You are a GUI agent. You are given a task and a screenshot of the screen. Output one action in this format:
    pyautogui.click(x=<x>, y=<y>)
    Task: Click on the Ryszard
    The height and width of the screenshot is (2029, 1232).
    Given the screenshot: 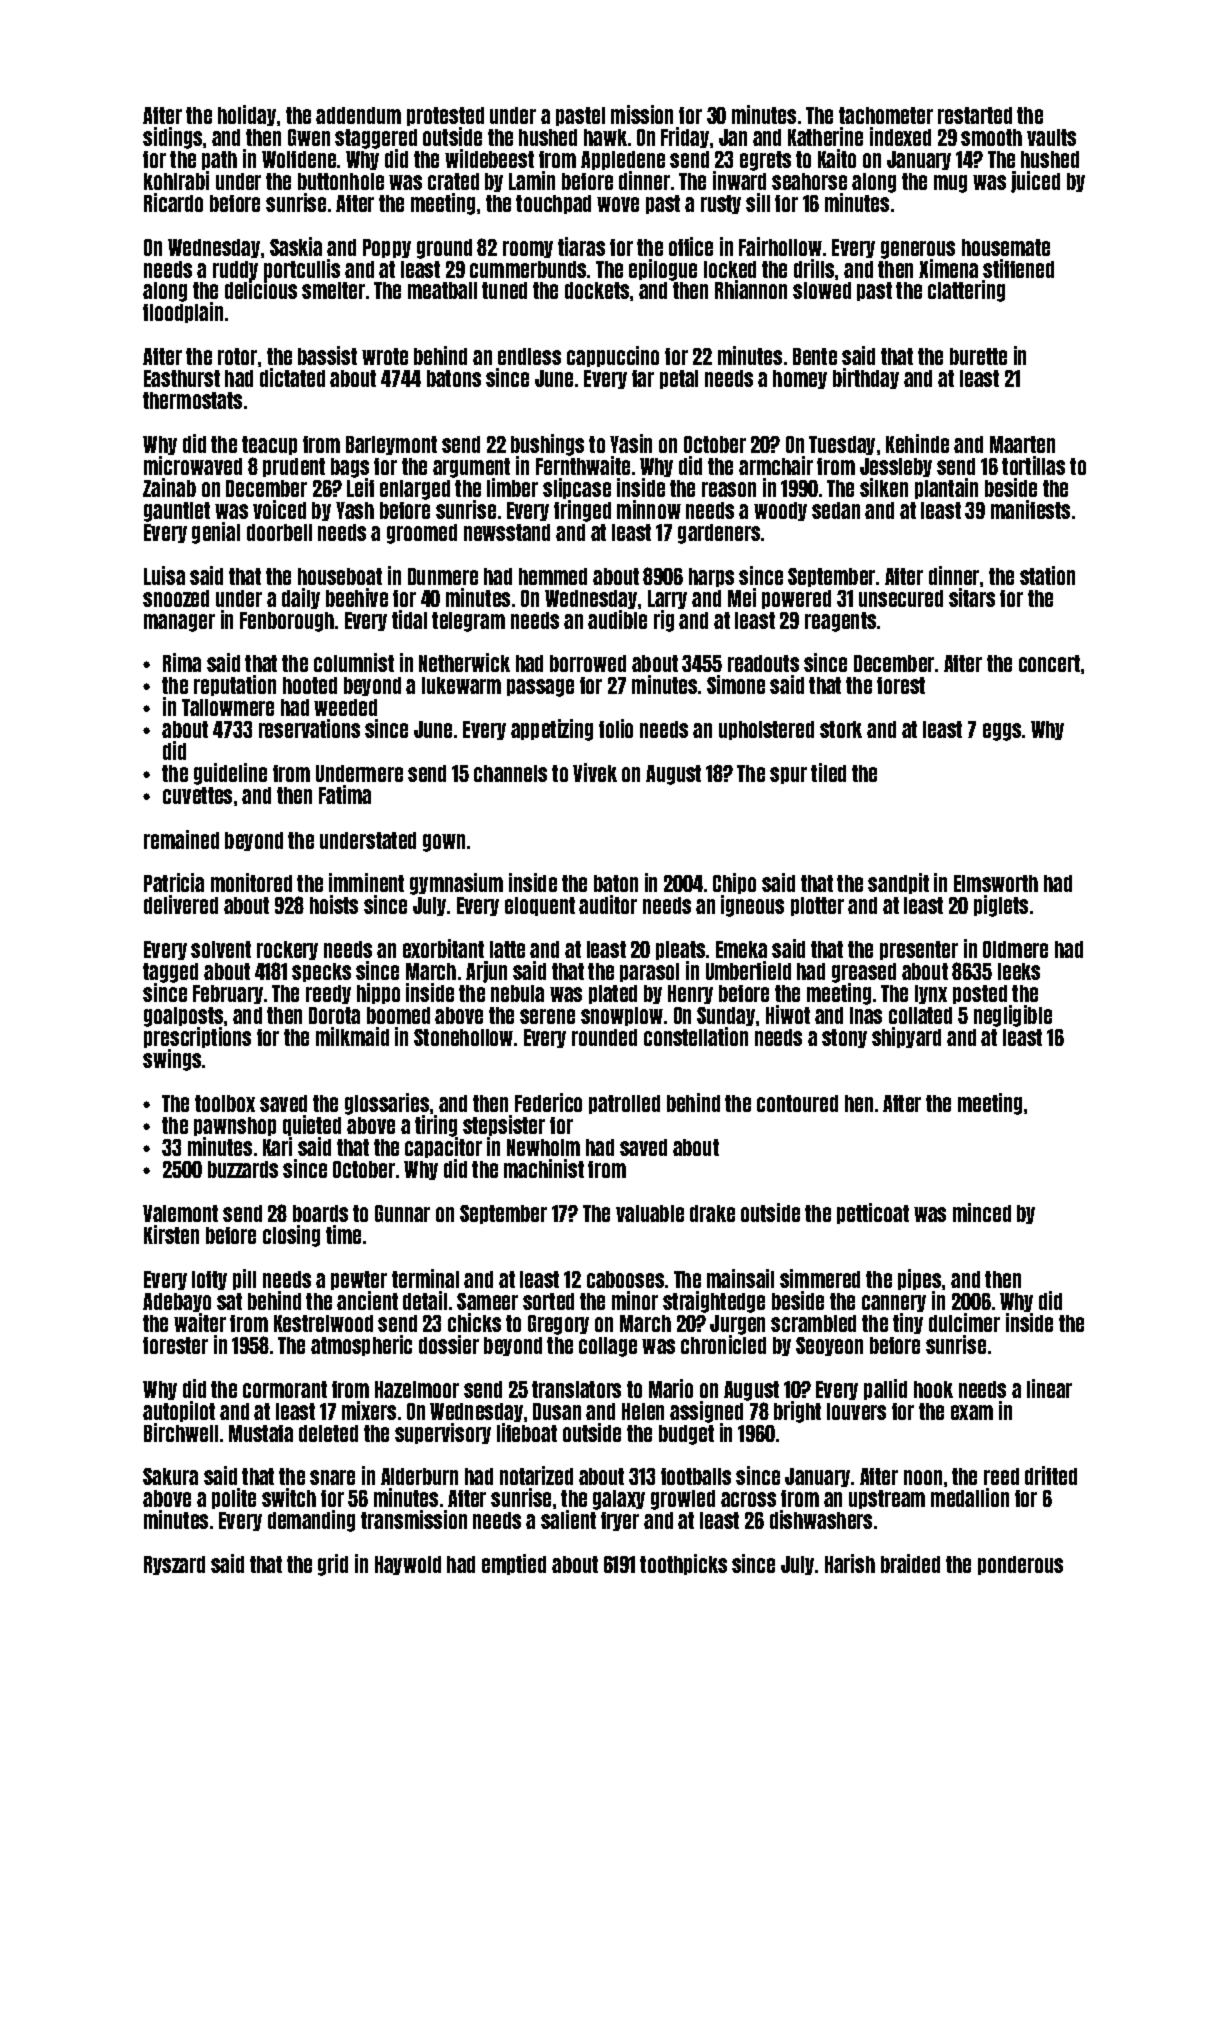 What is the action you would take?
    pyautogui.click(x=174, y=1565)
